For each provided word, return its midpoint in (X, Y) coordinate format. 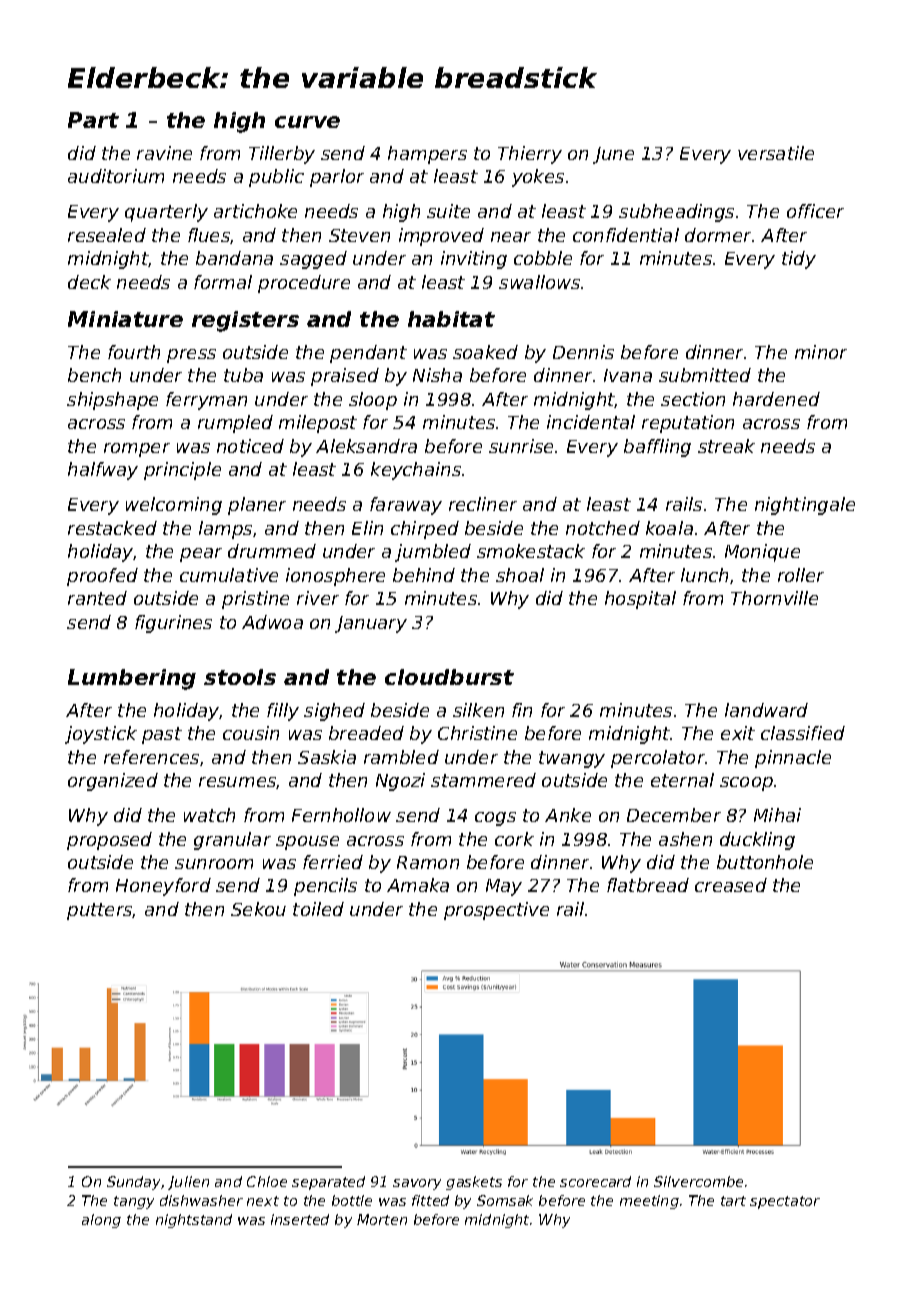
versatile (776, 153)
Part (93, 120)
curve (307, 122)
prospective (496, 911)
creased (731, 885)
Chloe (267, 1181)
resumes (238, 783)
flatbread (648, 885)
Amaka (418, 885)
